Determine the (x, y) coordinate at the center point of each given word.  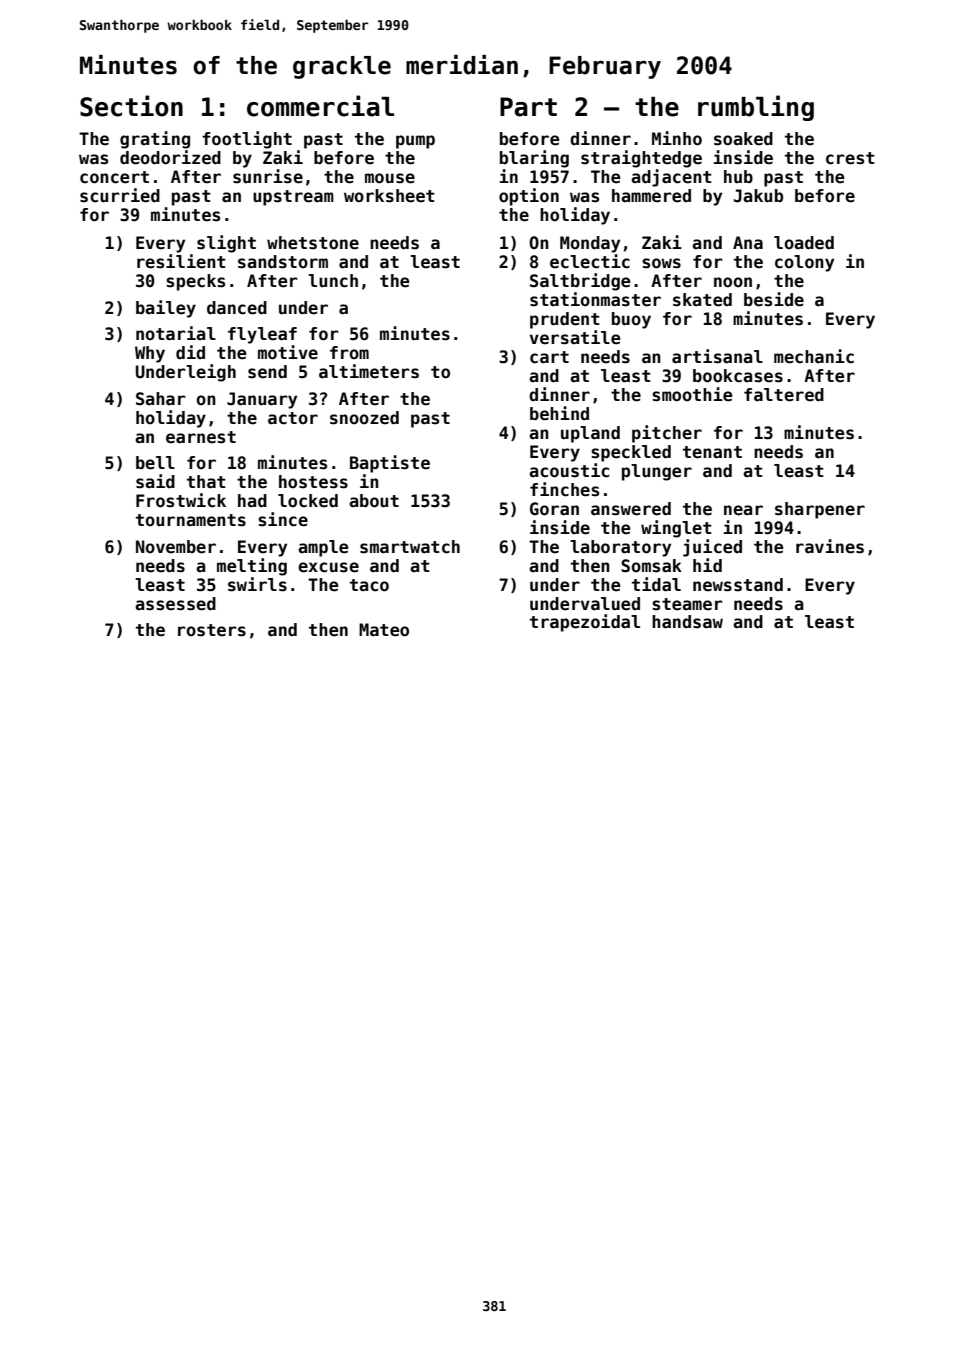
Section (131, 106)
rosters (212, 630)
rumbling (756, 108)
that (206, 482)
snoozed (364, 418)
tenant (712, 452)
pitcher (667, 434)
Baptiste (390, 464)
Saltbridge (580, 282)
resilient (181, 261)
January (262, 400)
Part (528, 107)
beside (774, 299)
